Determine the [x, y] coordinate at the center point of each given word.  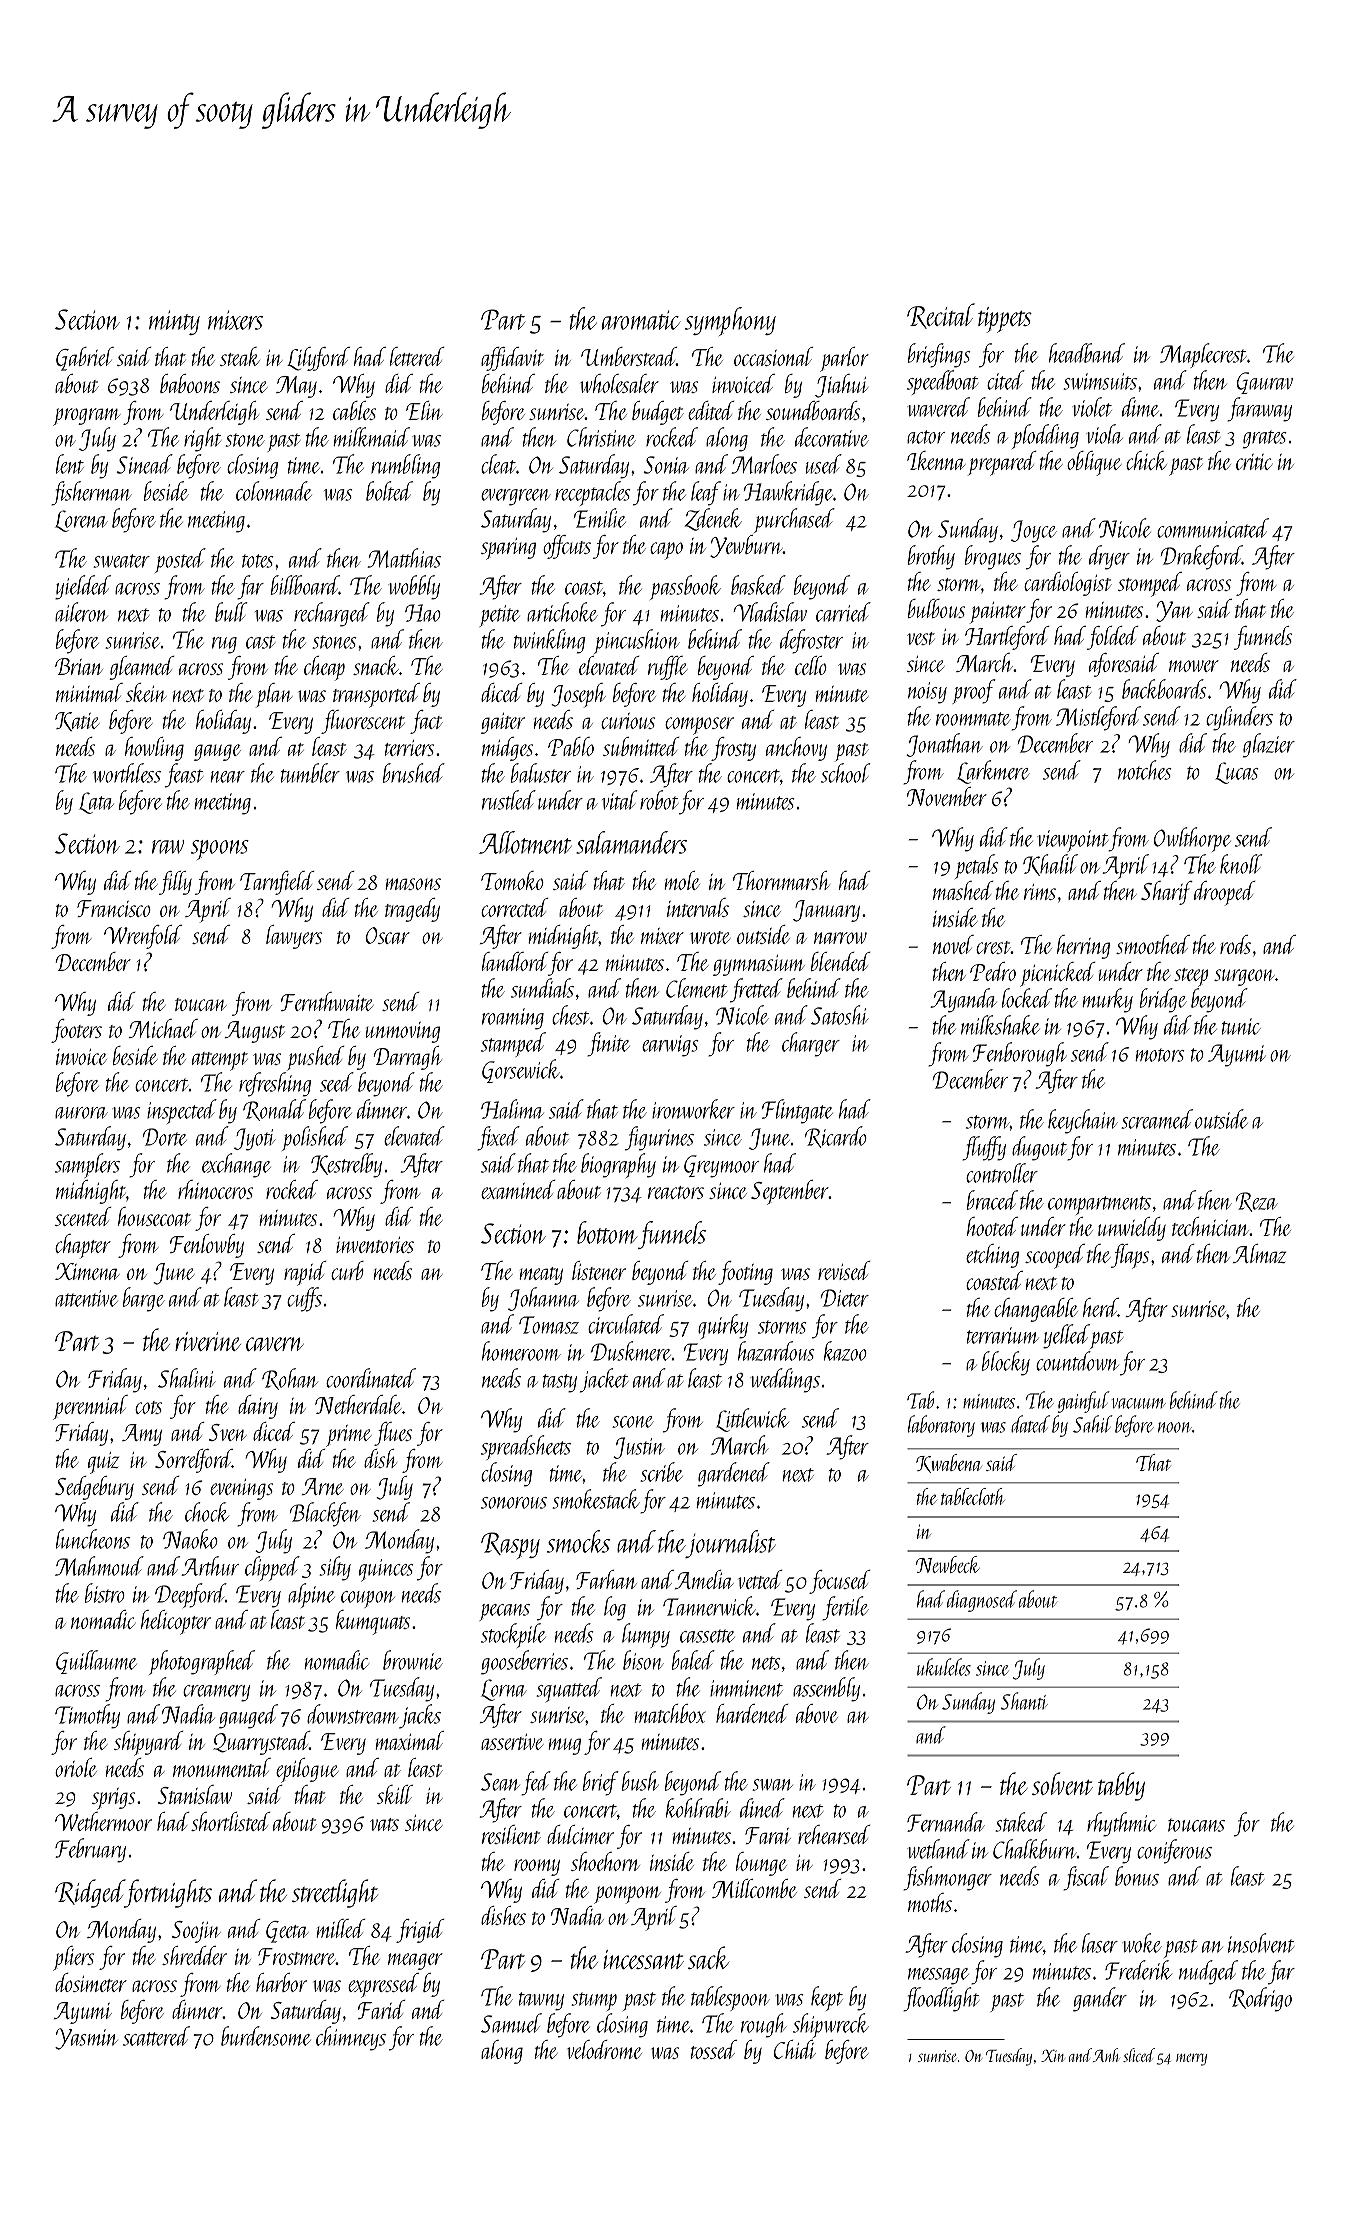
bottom [607, 1232]
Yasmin [86, 2039]
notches [1145, 770]
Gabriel [85, 359]
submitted [641, 746]
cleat [498, 464]
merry [1191, 2059]
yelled [1066, 1336]
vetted [760, 1579]
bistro [105, 1593]
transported [376, 695]
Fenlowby [207, 1246]
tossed [714, 2049]
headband [1087, 353]
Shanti [1024, 1701]
